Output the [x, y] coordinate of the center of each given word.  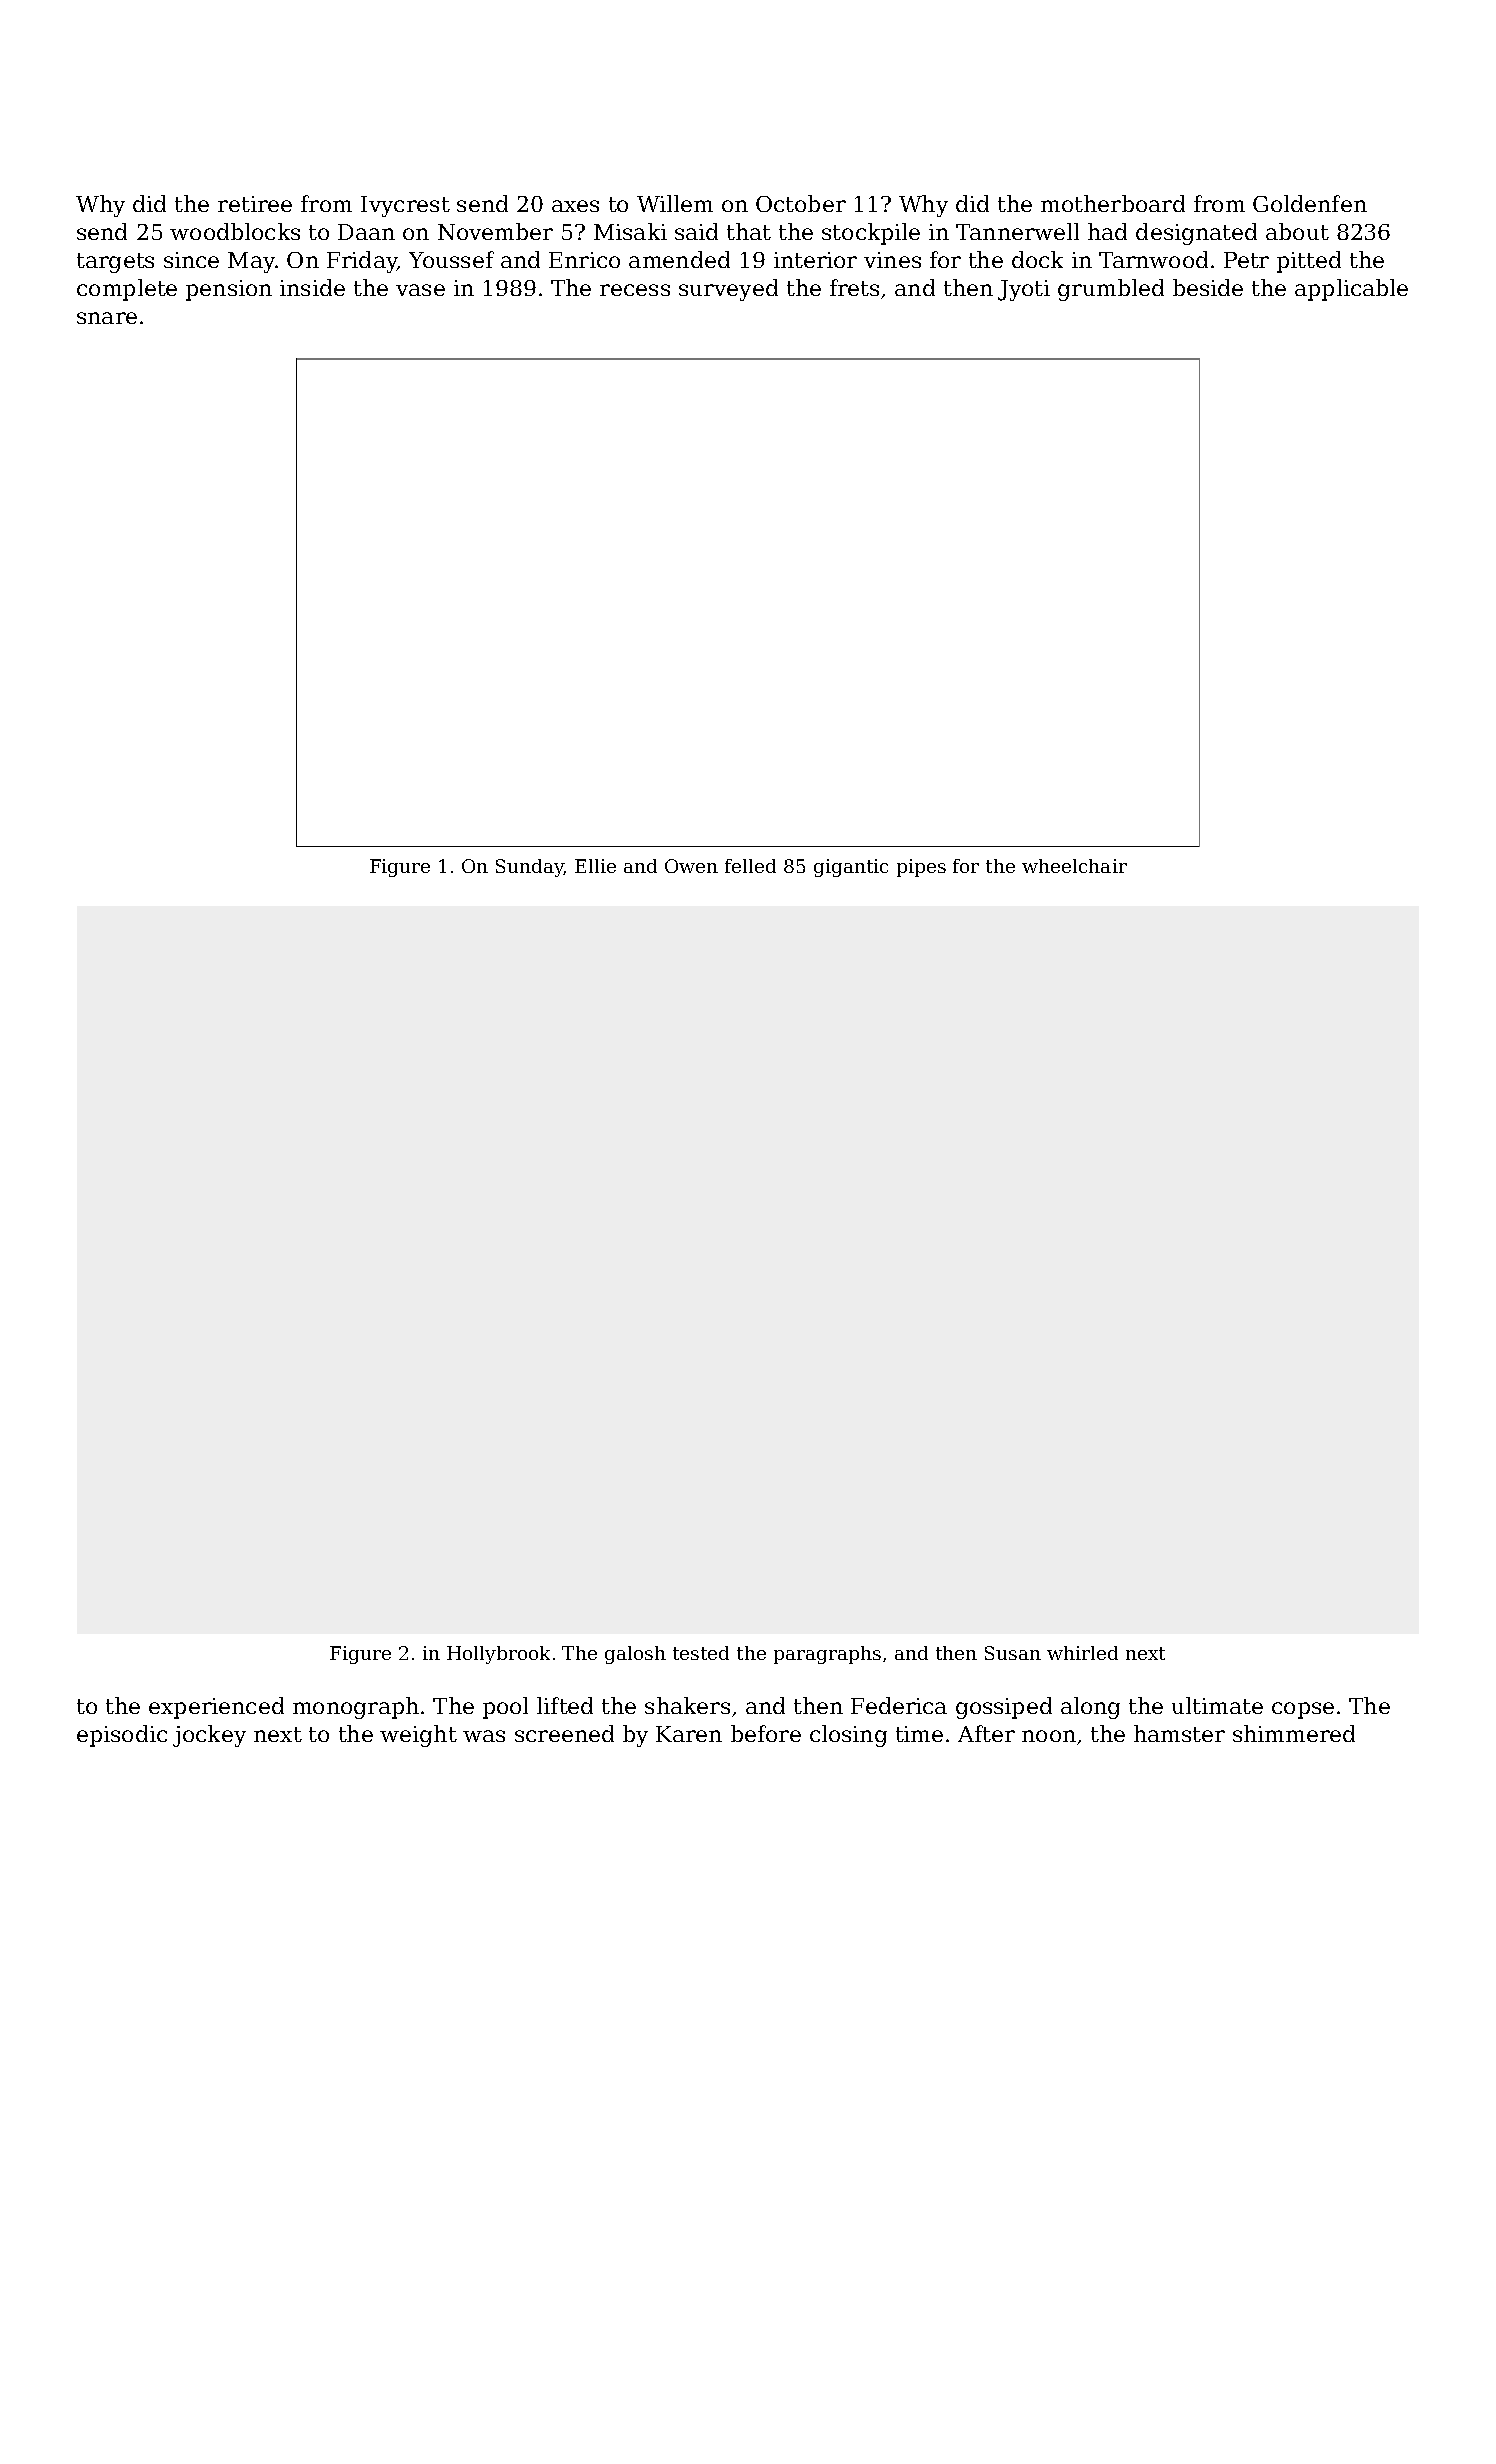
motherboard [1113, 203]
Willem [675, 203]
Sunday [530, 868]
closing [848, 1736]
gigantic [851, 868]
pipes [921, 868]
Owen [691, 866]
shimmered [1294, 1733]
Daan [366, 232]
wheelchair [1074, 866]
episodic [122, 1736]
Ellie [595, 866]
